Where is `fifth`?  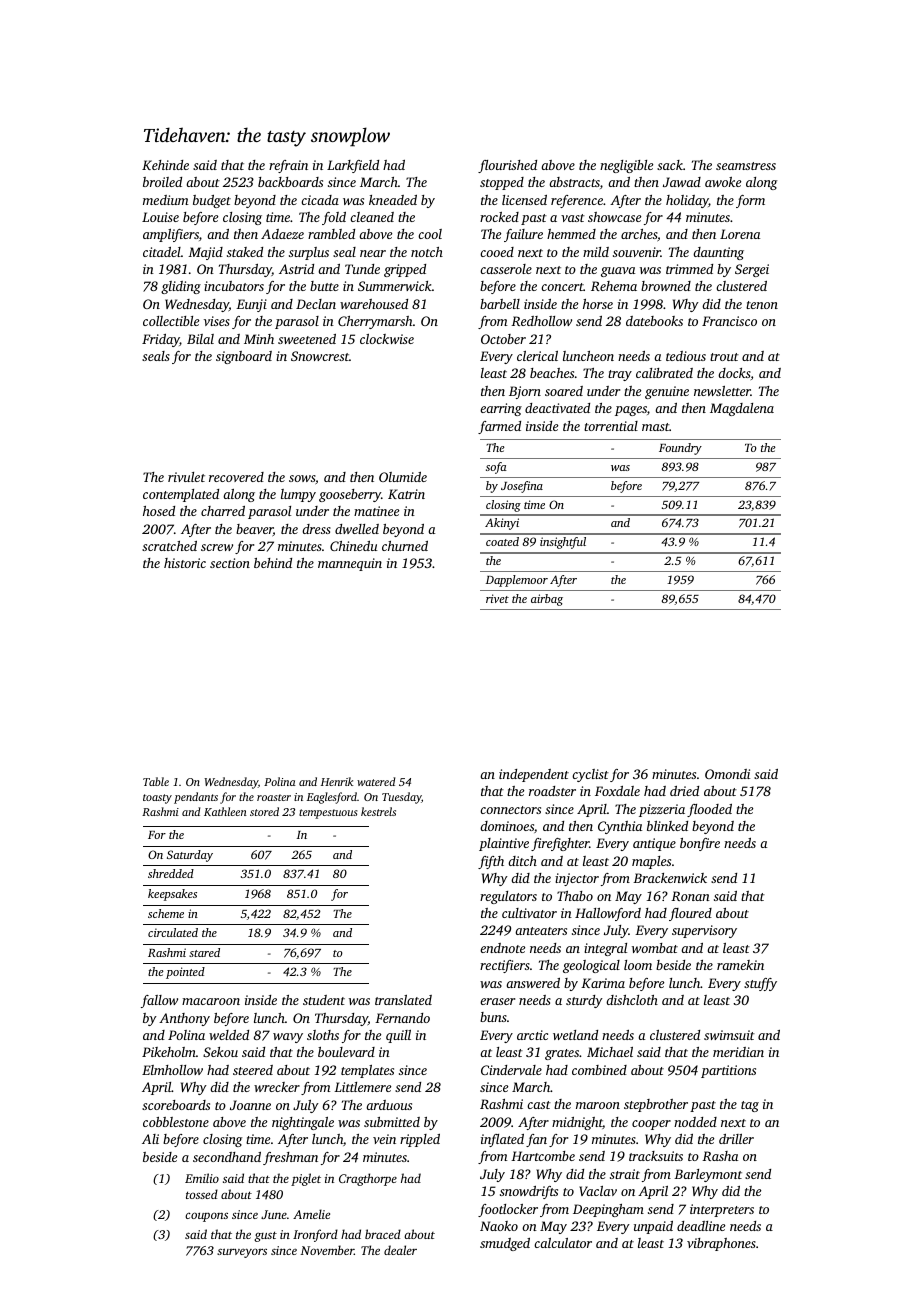 fifth is located at coordinates (491, 862).
